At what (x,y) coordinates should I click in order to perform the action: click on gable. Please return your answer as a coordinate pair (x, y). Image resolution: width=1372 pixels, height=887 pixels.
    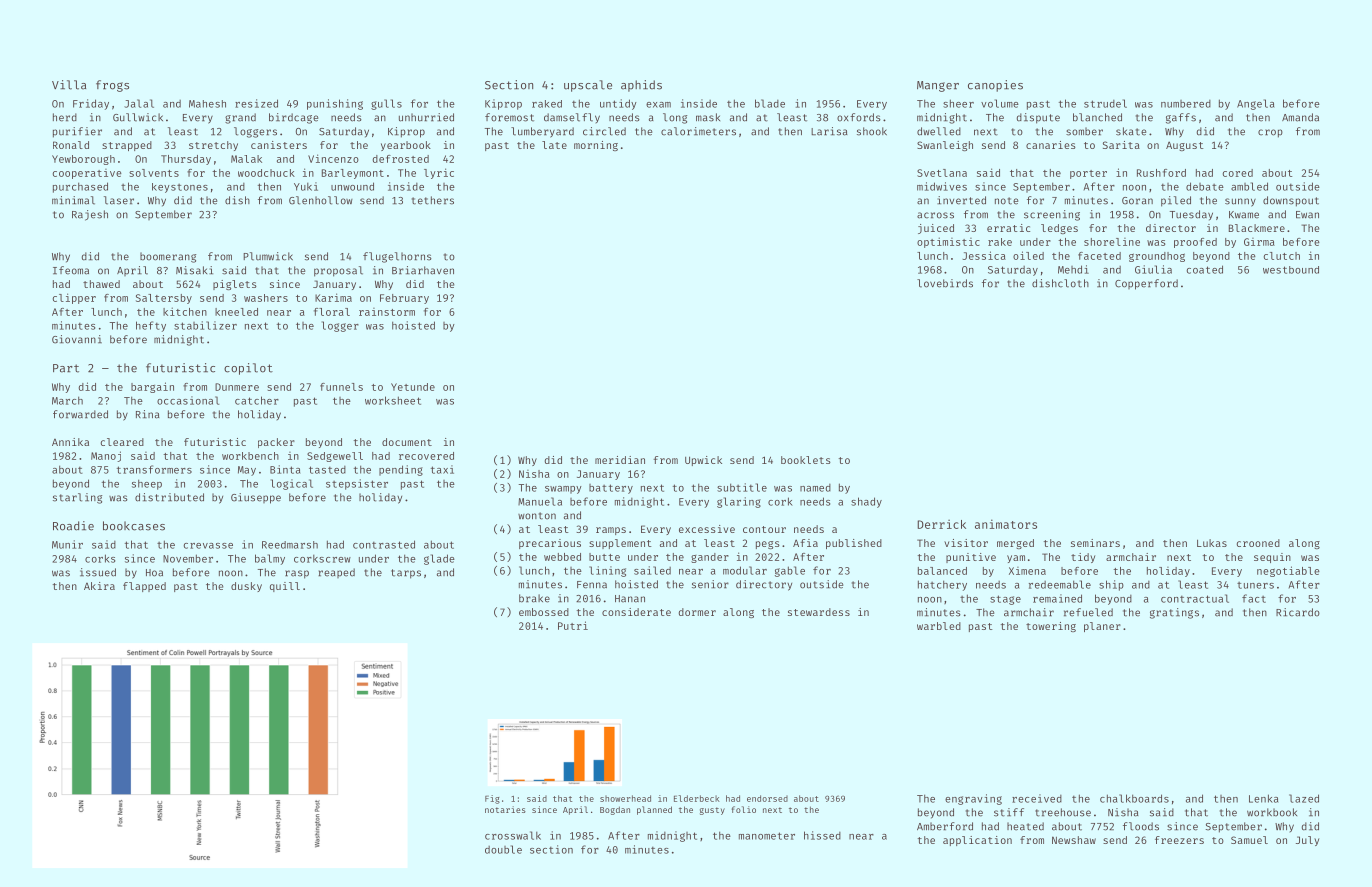
    Looking at the image, I should click on (790, 571).
